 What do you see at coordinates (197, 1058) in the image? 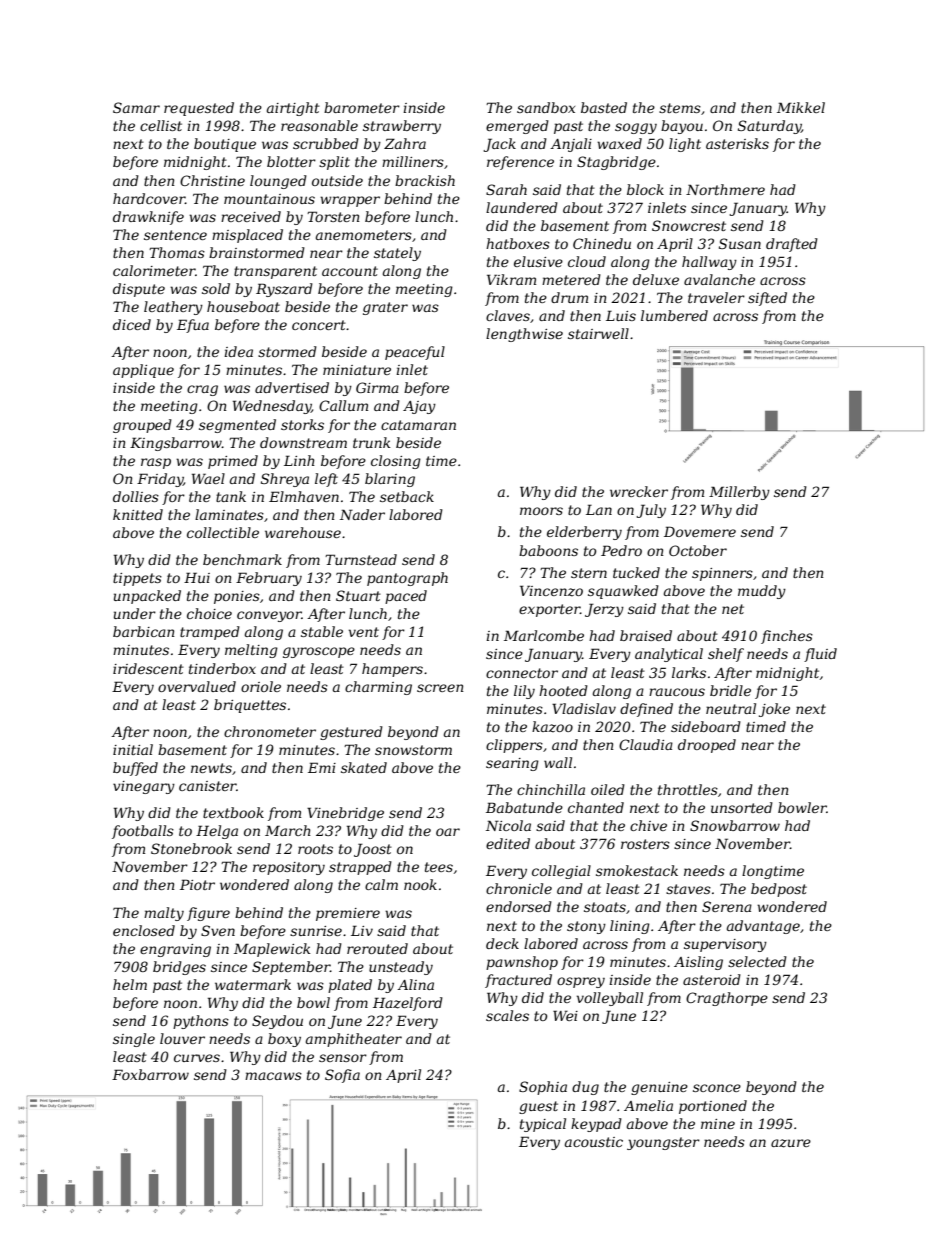
I see `curves` at bounding box center [197, 1058].
